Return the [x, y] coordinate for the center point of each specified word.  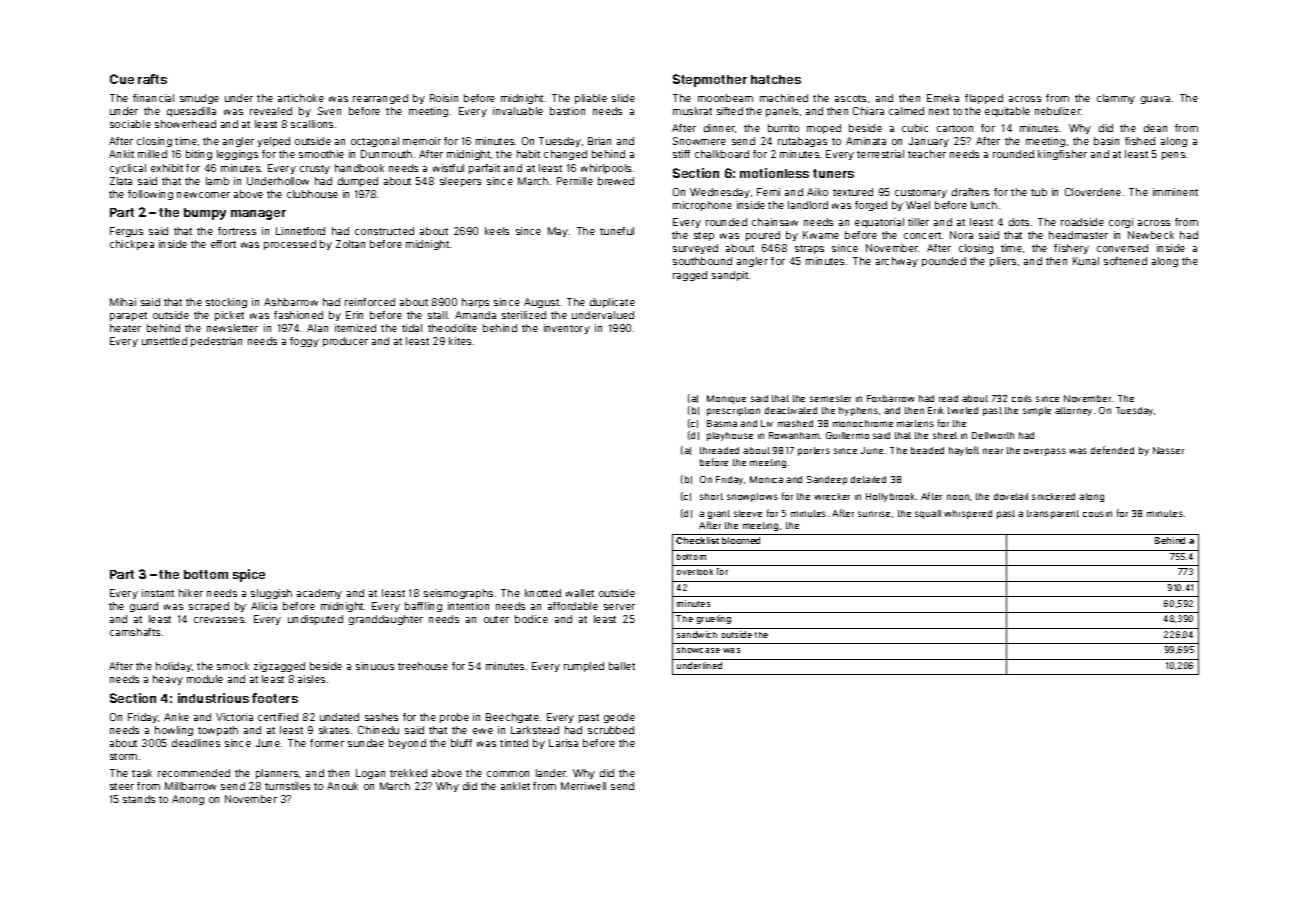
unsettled [164, 341]
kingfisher [1062, 155]
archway [897, 262]
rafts [152, 79]
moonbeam [725, 98]
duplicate [612, 303]
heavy [168, 680]
